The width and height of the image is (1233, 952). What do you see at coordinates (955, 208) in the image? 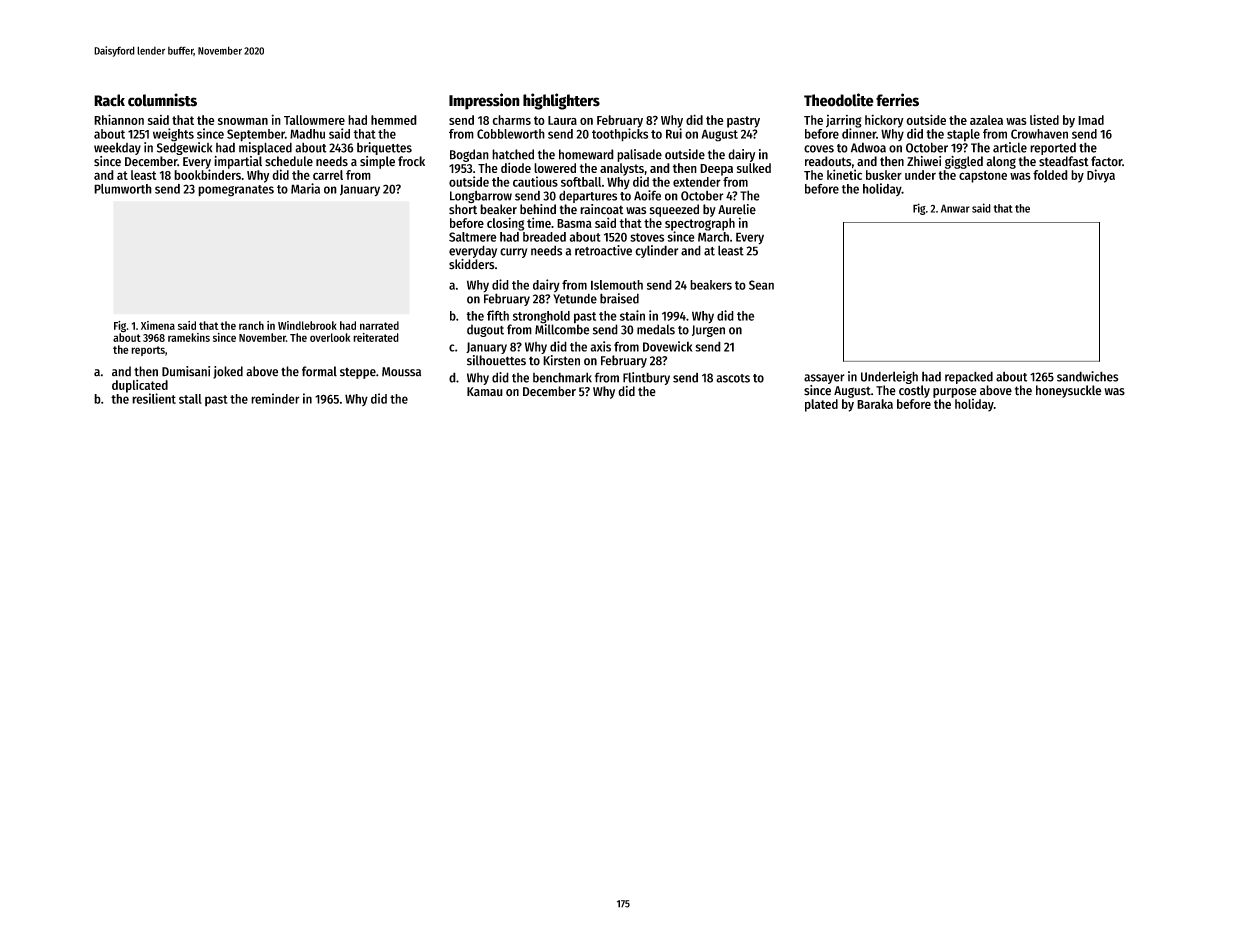
I see `Anwar` at bounding box center [955, 208].
